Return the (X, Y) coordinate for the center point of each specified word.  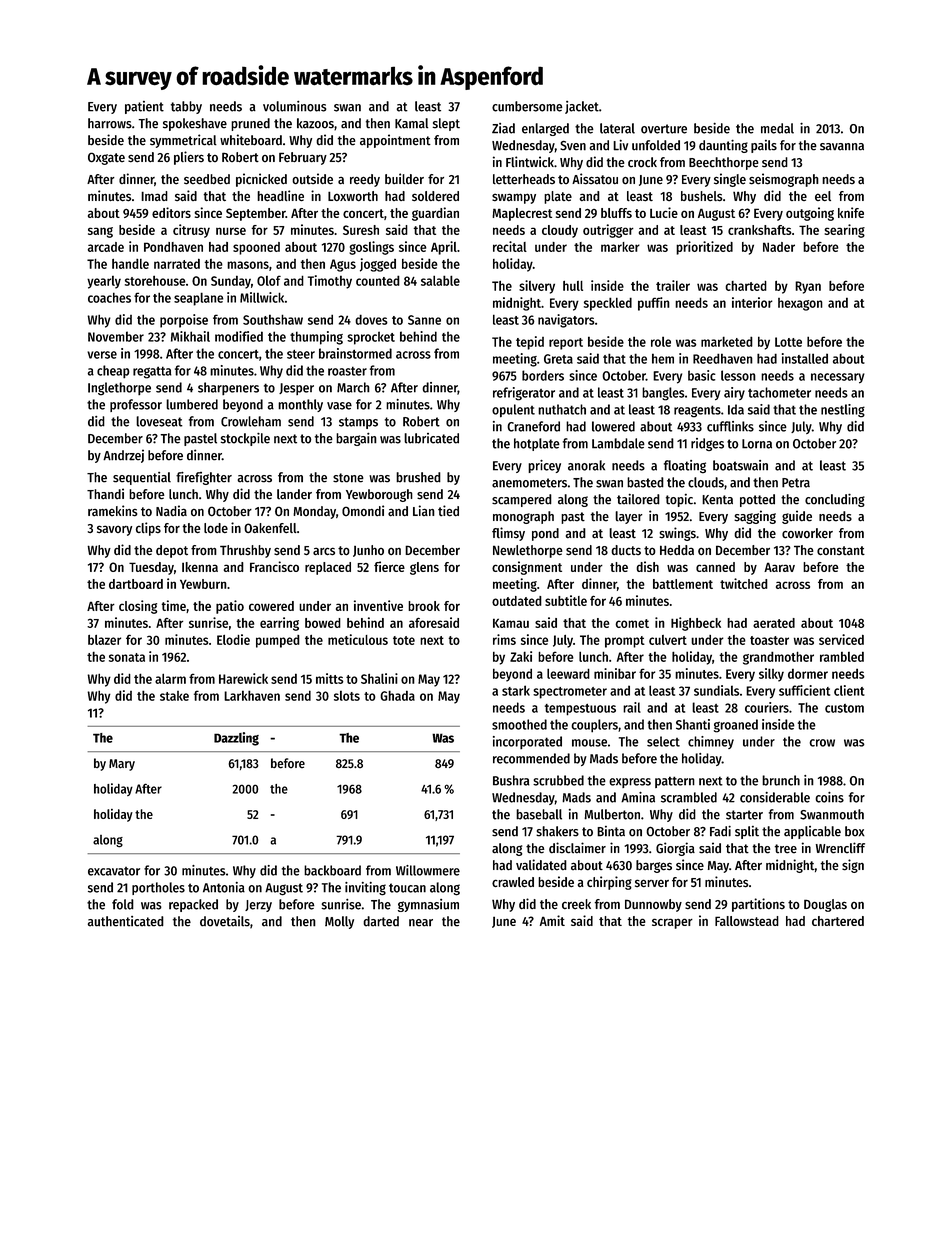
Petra (796, 483)
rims (504, 639)
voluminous (294, 106)
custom (844, 708)
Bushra (511, 780)
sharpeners (228, 388)
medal (777, 128)
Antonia (224, 887)
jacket (582, 107)
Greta (558, 359)
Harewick (243, 678)
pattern (675, 782)
